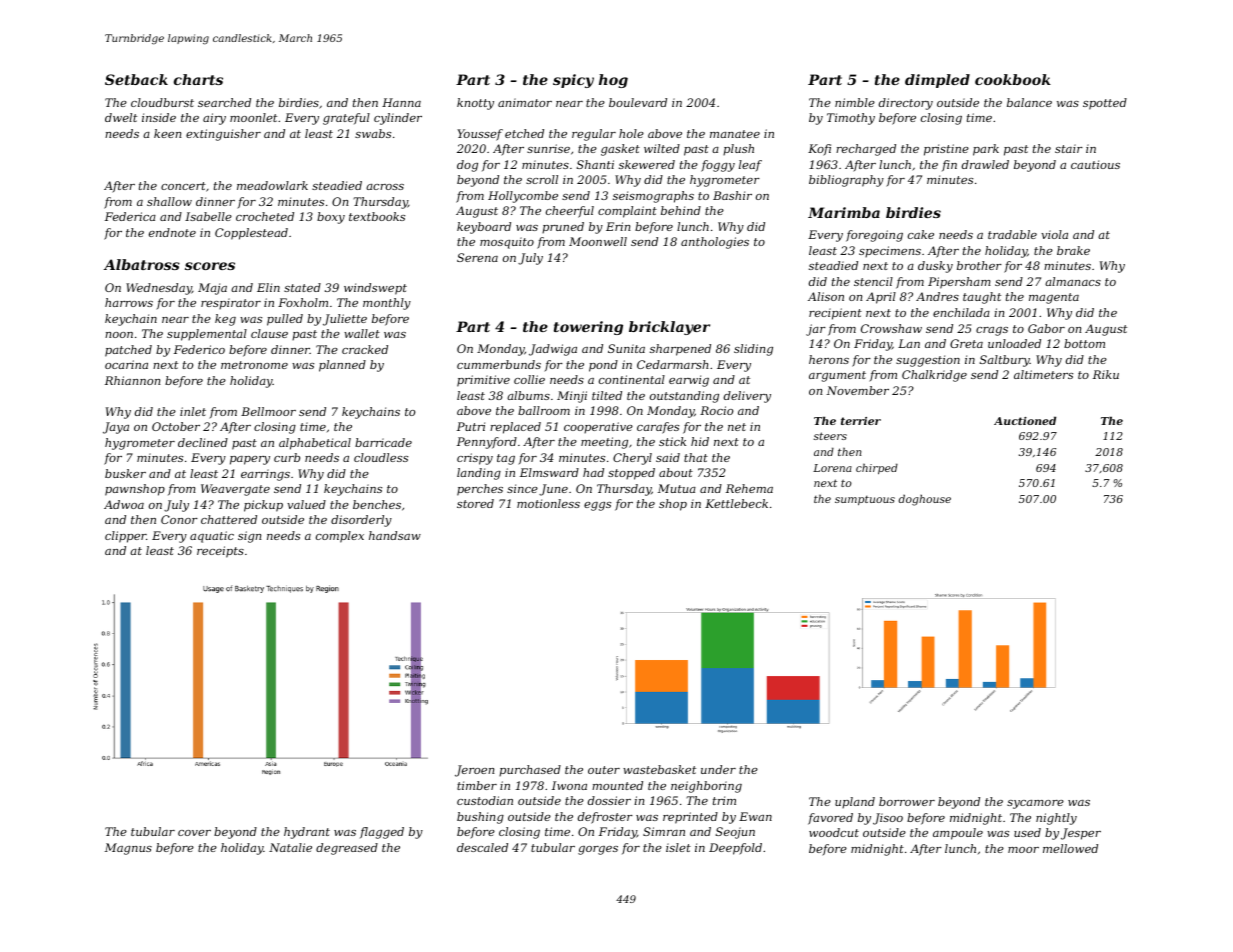 This document has width=1233, height=952. Describe the element at coordinates (631, 133) in the document. I see `hole` at that location.
